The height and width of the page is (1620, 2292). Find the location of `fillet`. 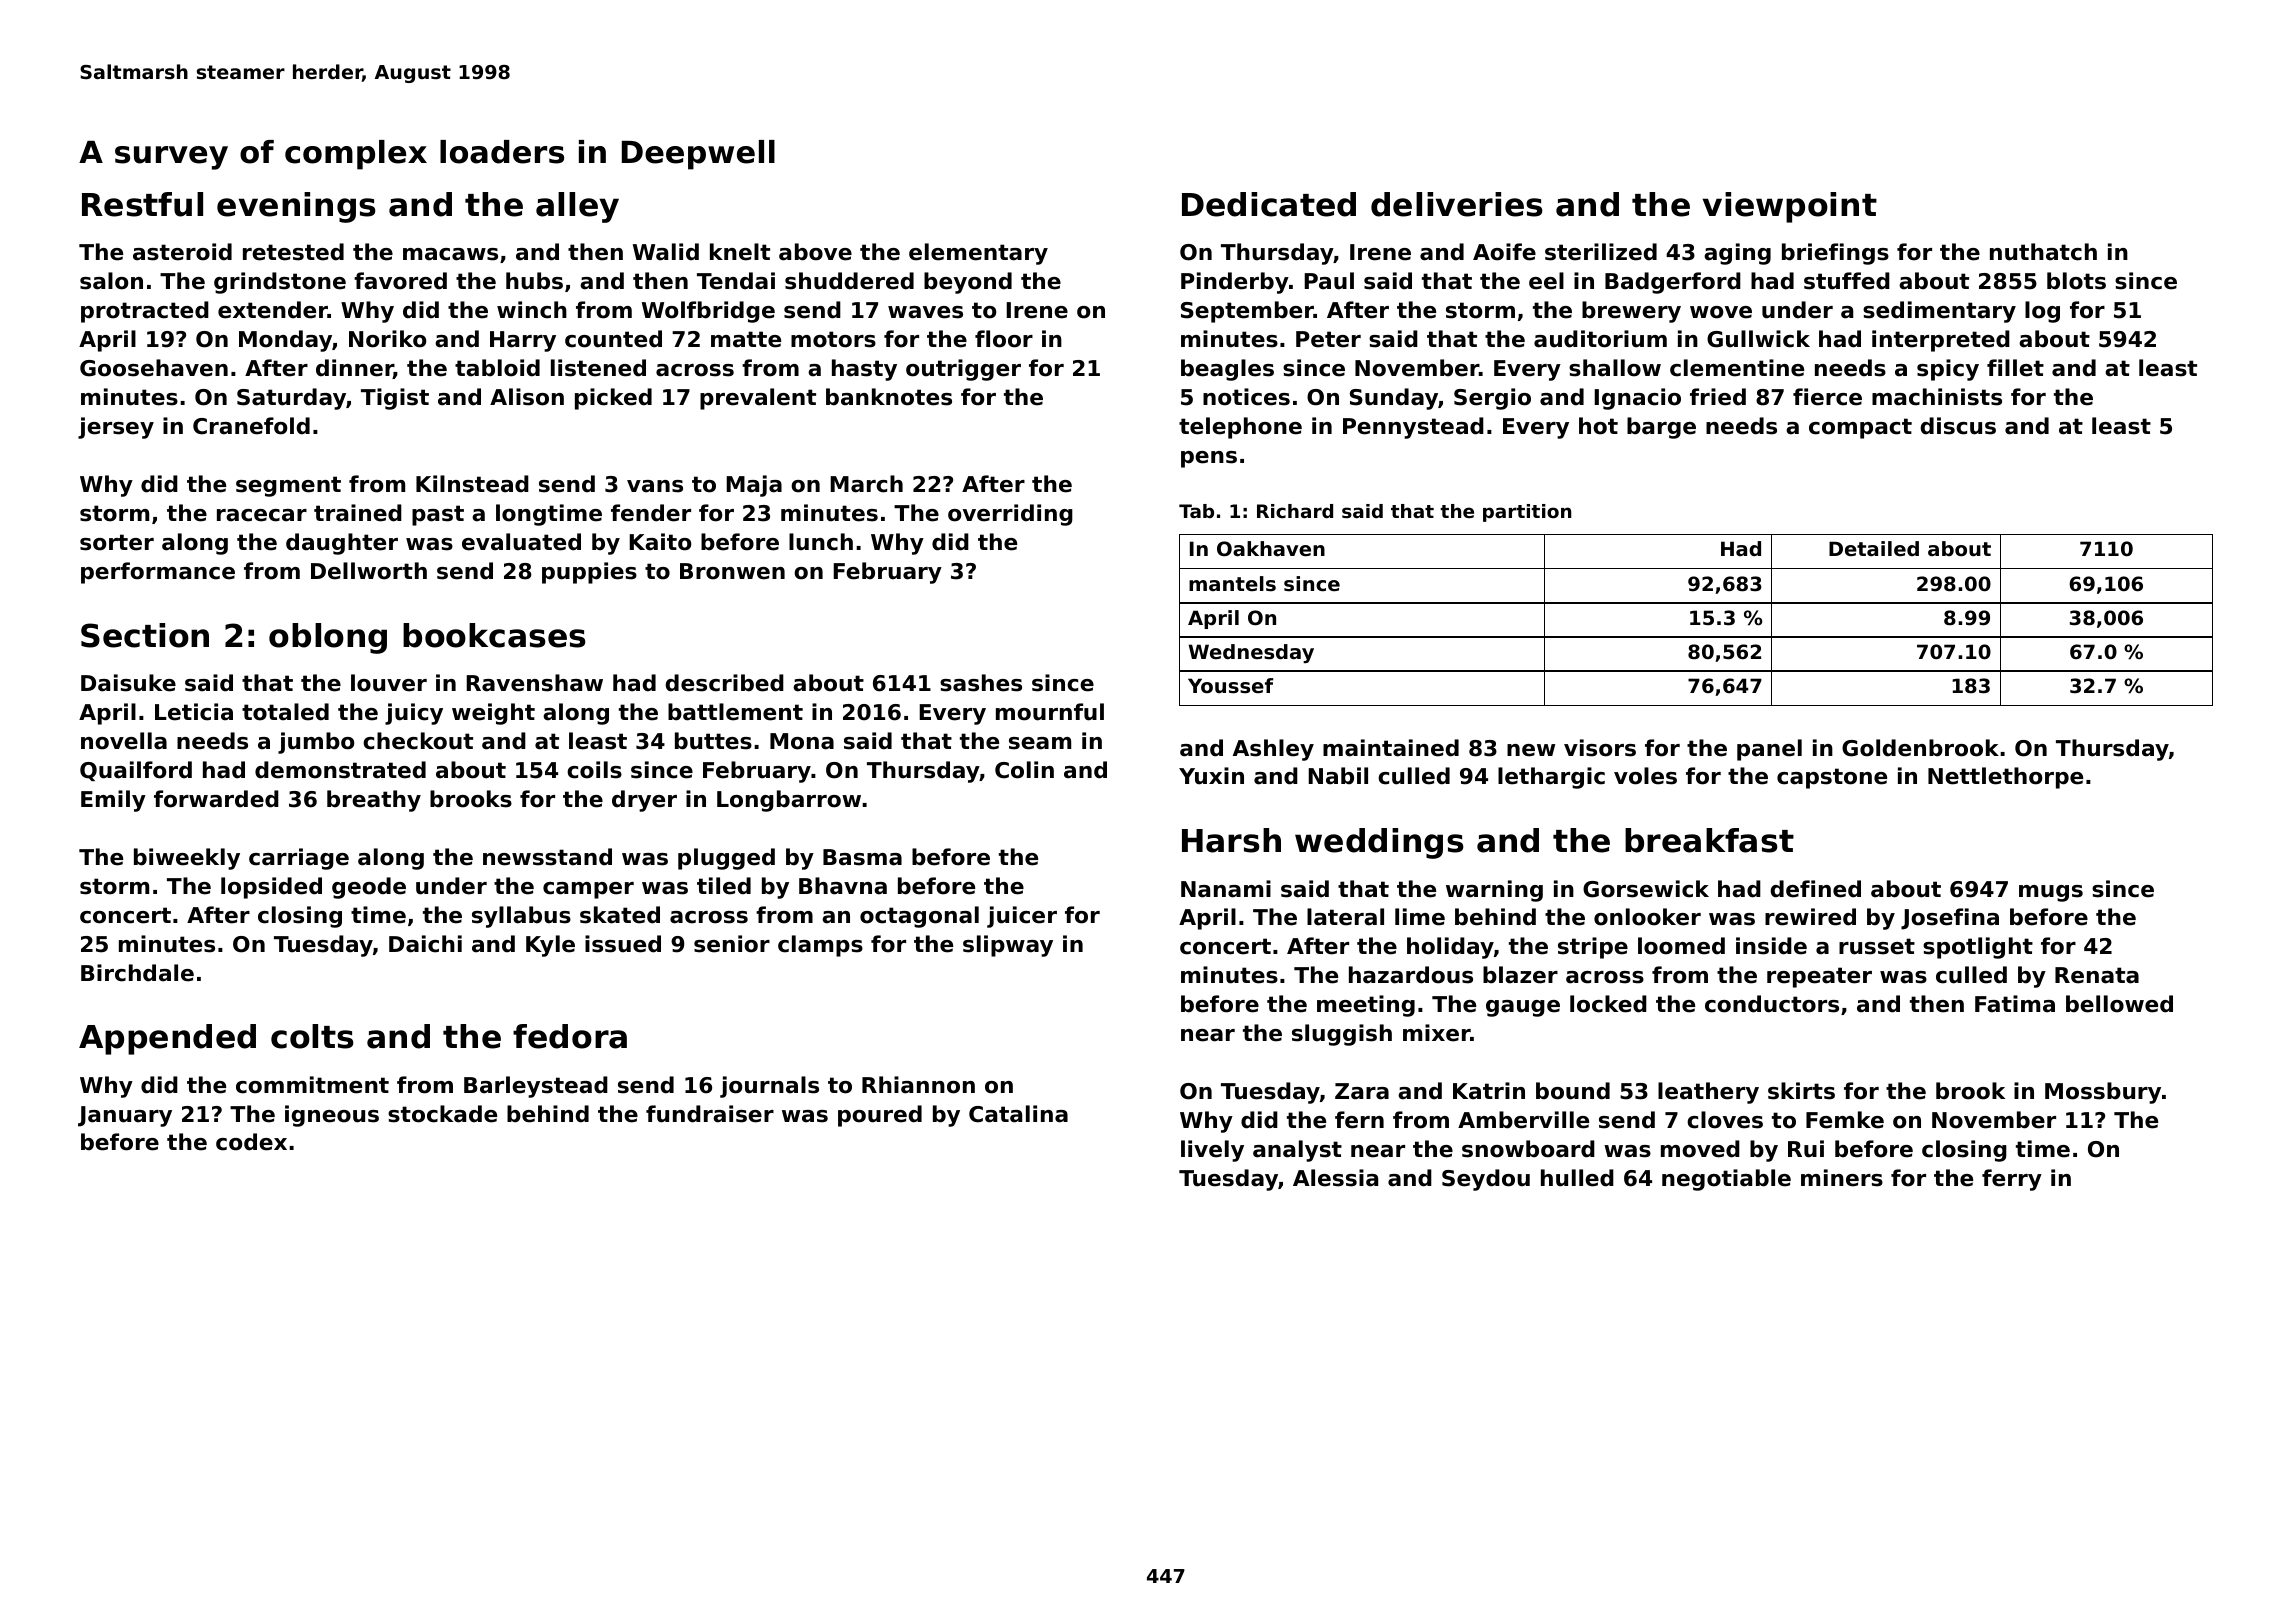

fillet is located at coordinates (2015, 368).
